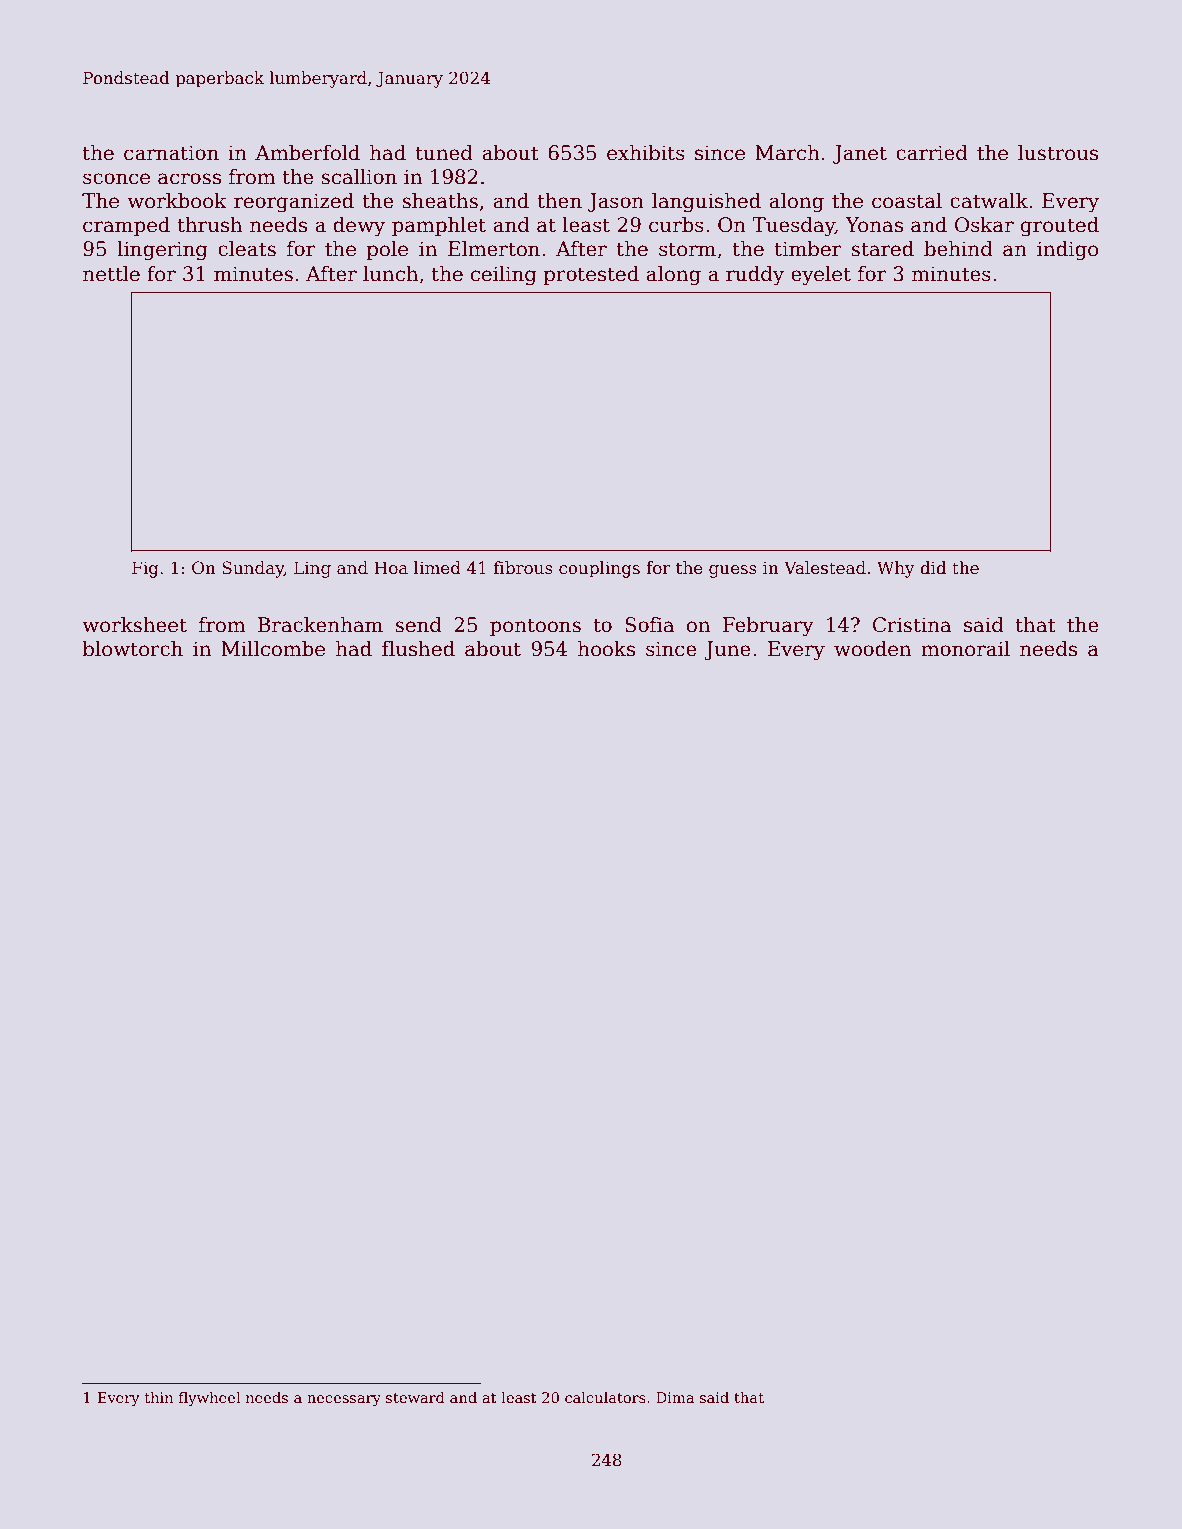  What do you see at coordinates (606, 649) in the document?
I see `hooks` at bounding box center [606, 649].
